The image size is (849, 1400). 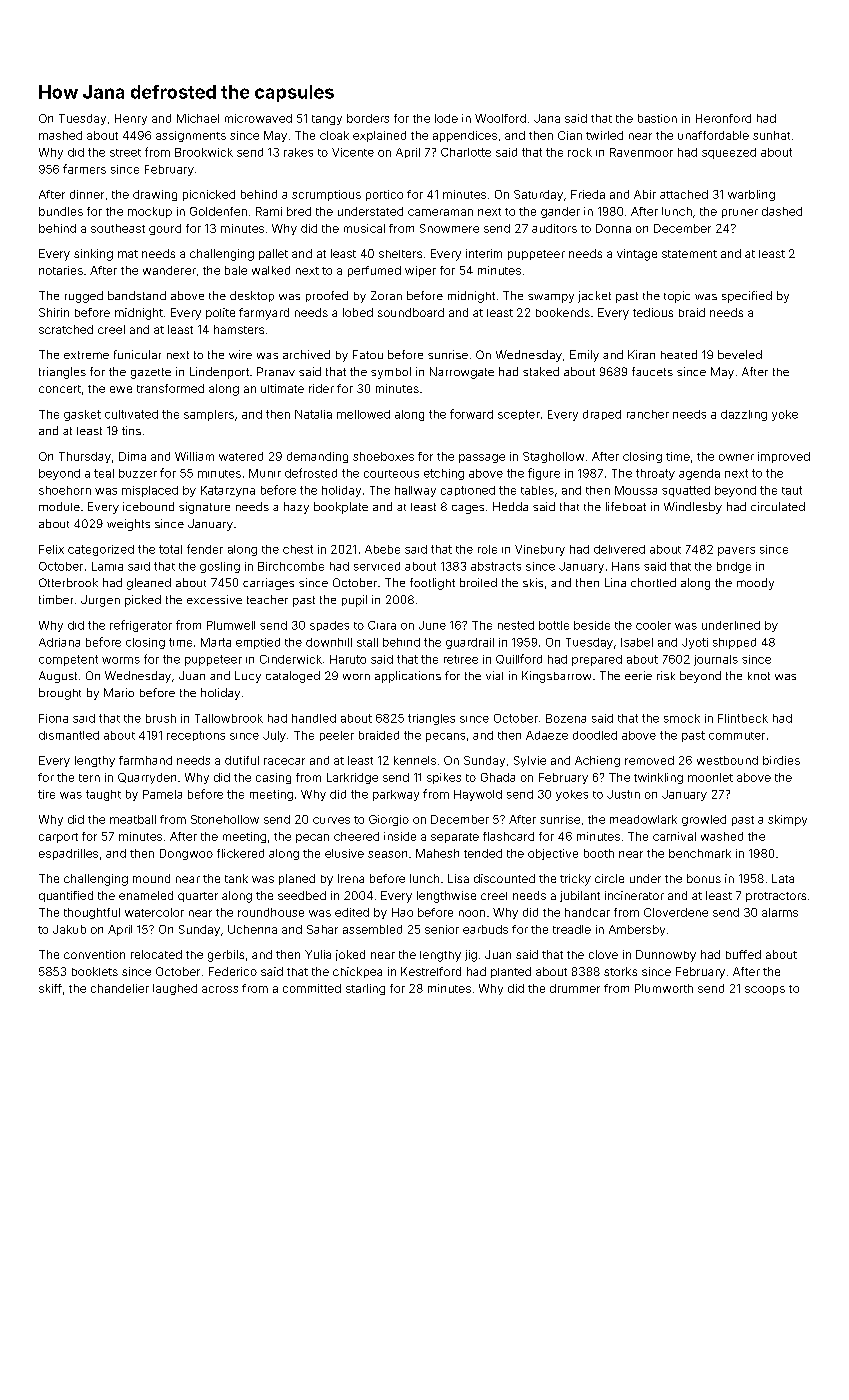 What do you see at coordinates (241, 456) in the screenshot?
I see `watered` at bounding box center [241, 456].
